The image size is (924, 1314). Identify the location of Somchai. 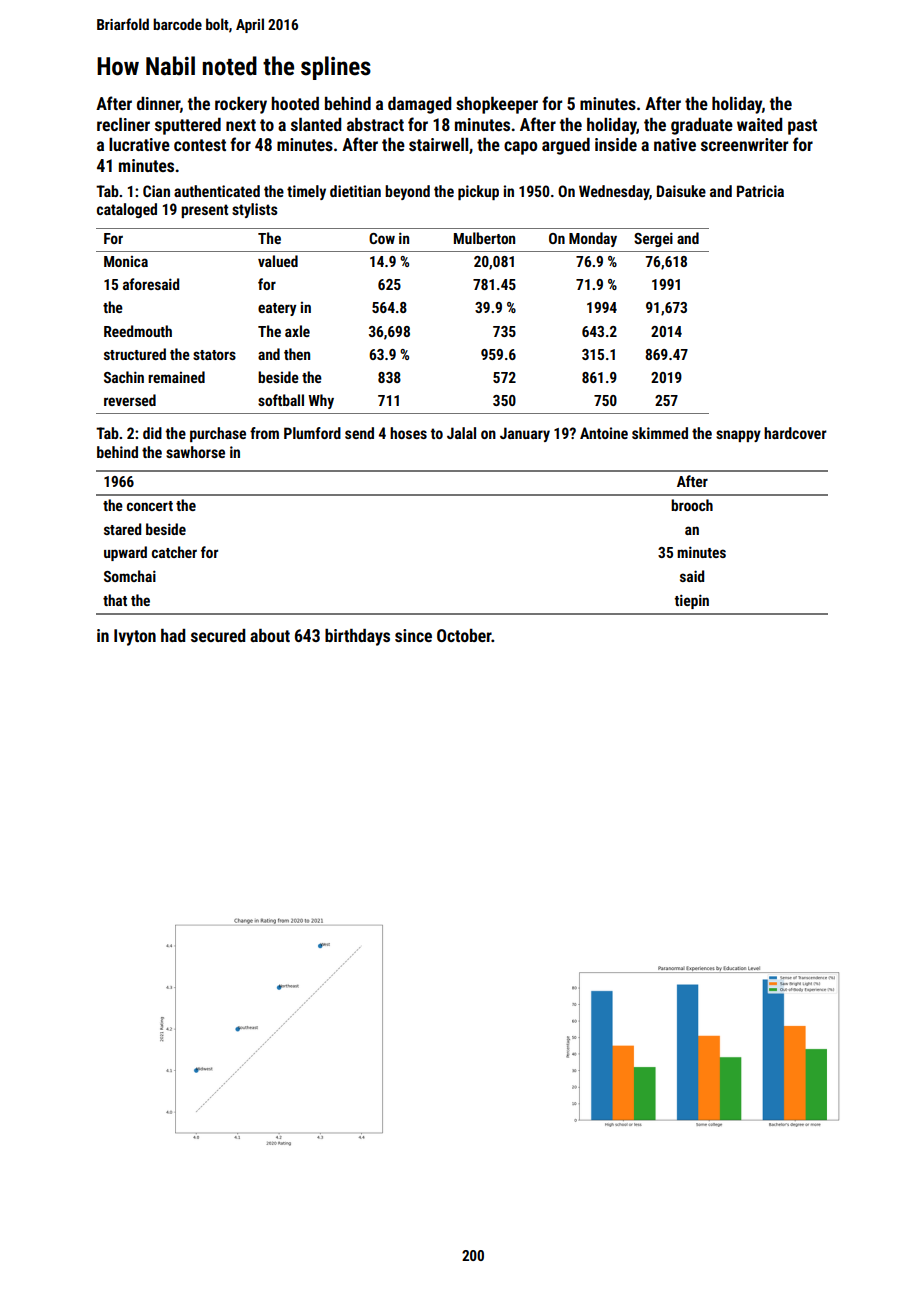
(130, 576).
